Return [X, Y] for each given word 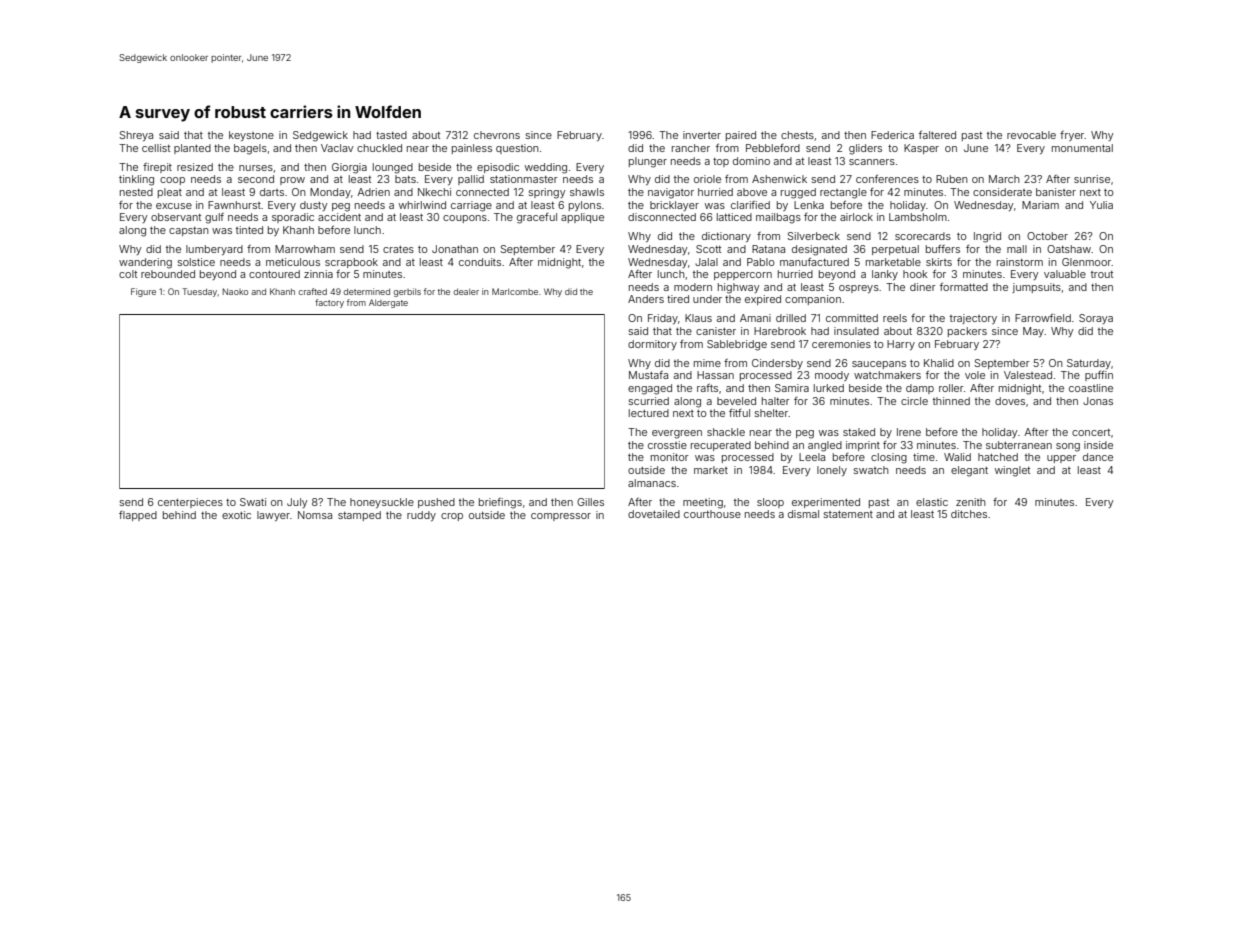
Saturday [1089, 364]
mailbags [778, 218]
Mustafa [648, 375]
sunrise [1092, 179]
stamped [359, 516]
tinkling [136, 180]
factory [329, 303]
